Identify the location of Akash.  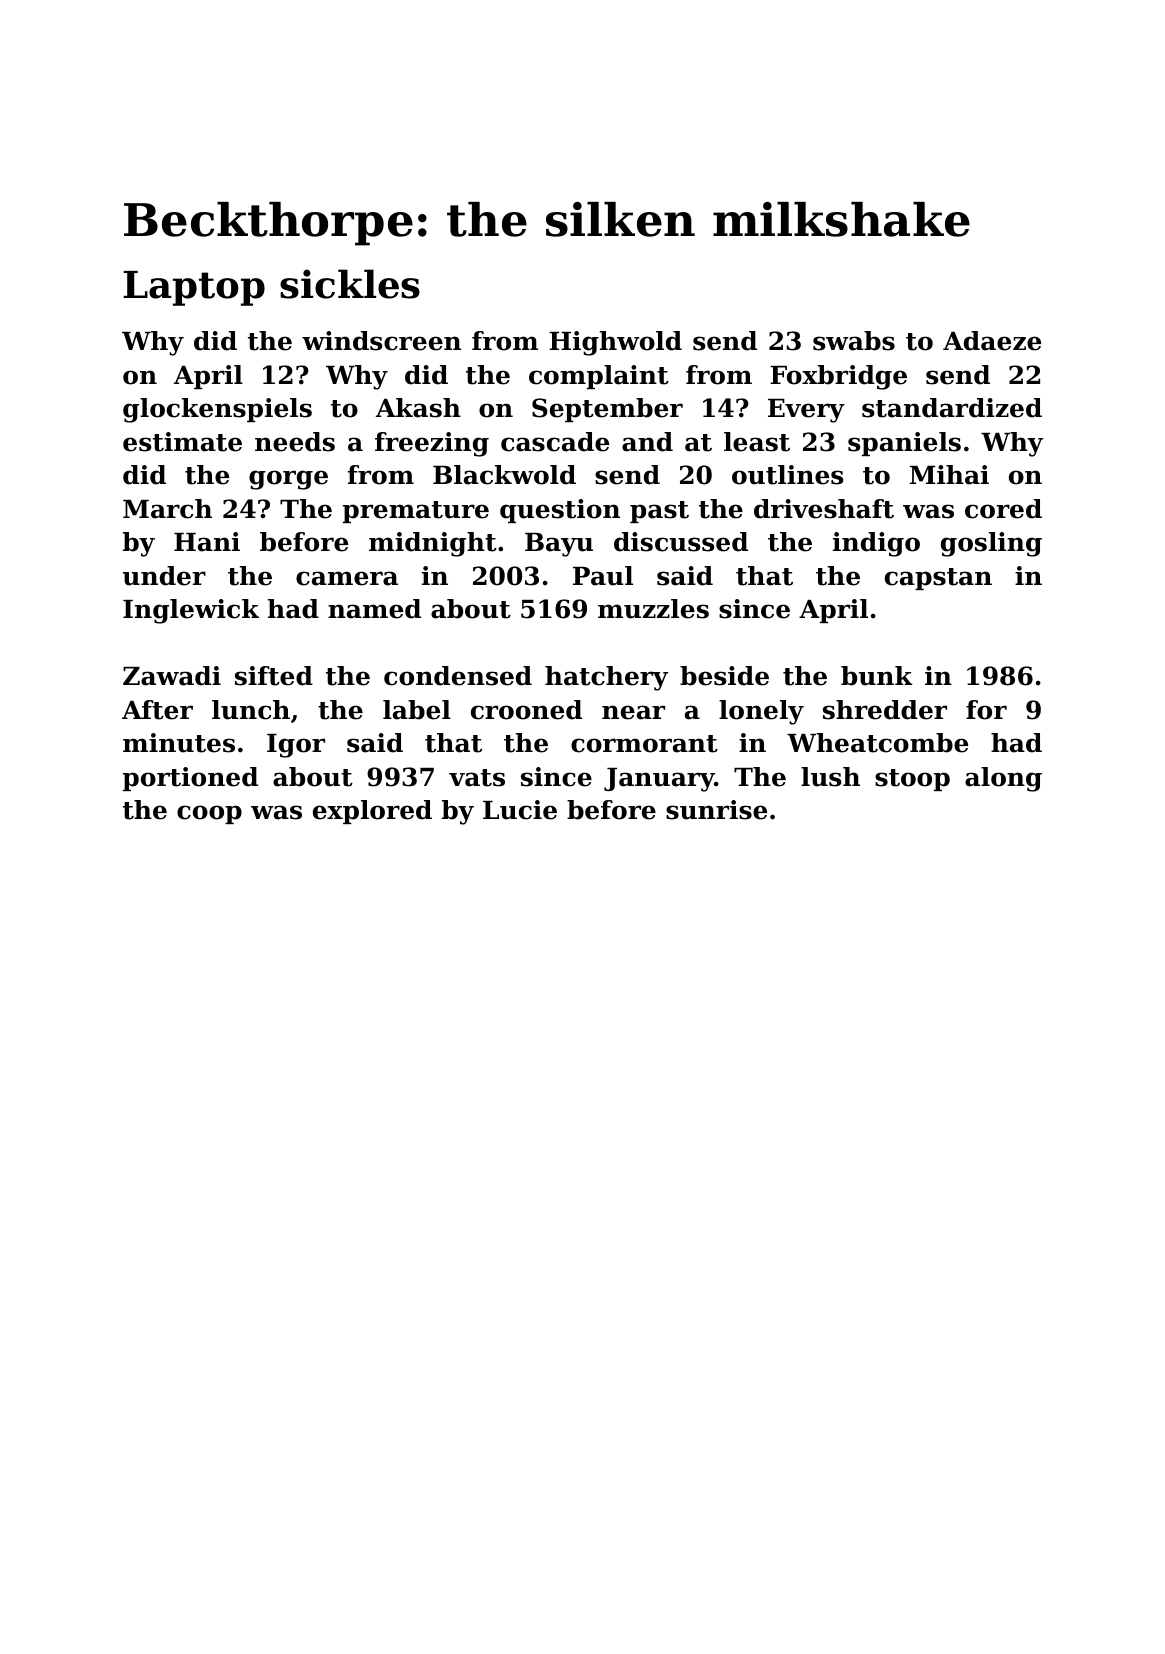
(418, 408).
